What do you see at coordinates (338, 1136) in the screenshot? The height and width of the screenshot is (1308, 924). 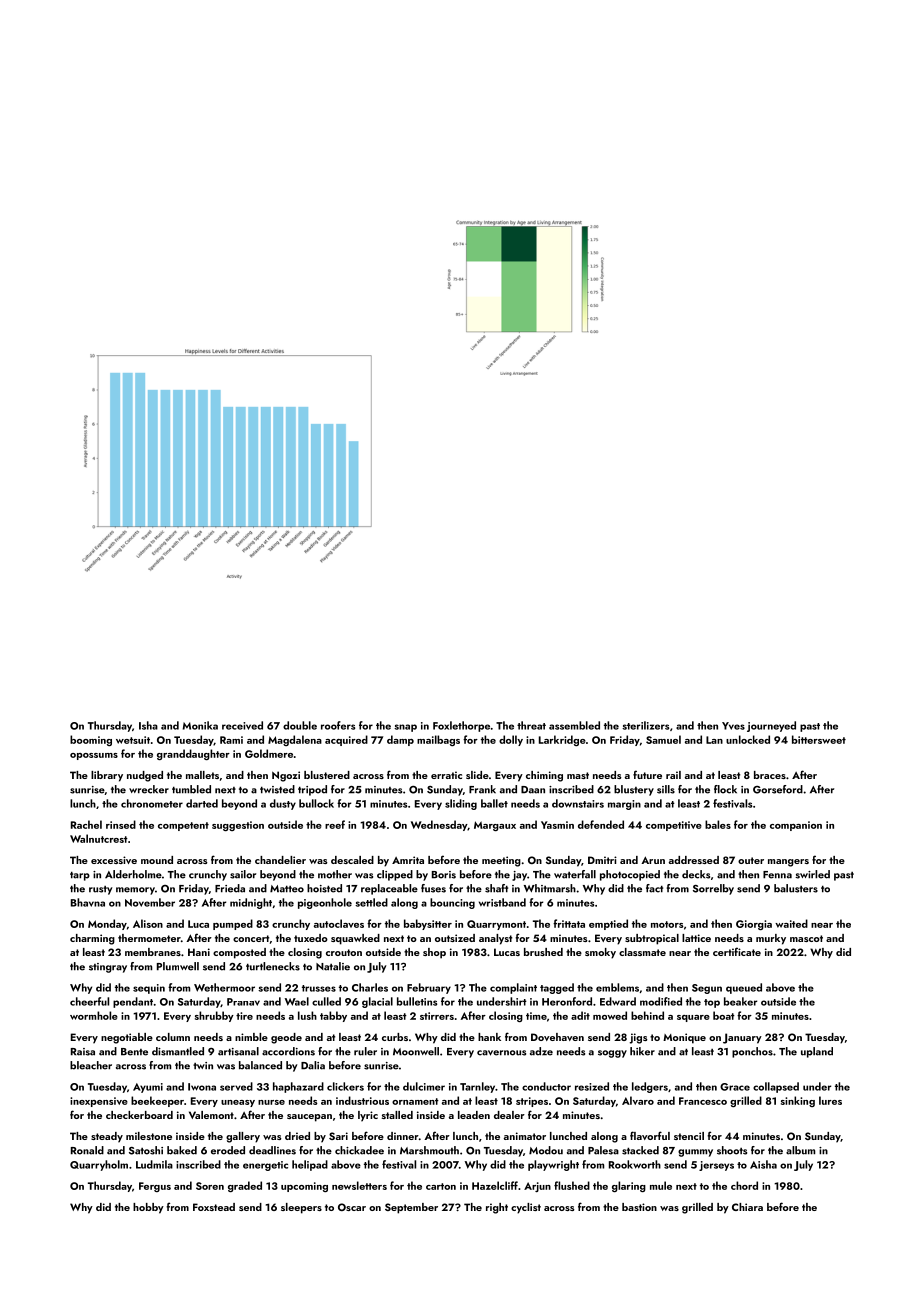 I see `Sari` at bounding box center [338, 1136].
